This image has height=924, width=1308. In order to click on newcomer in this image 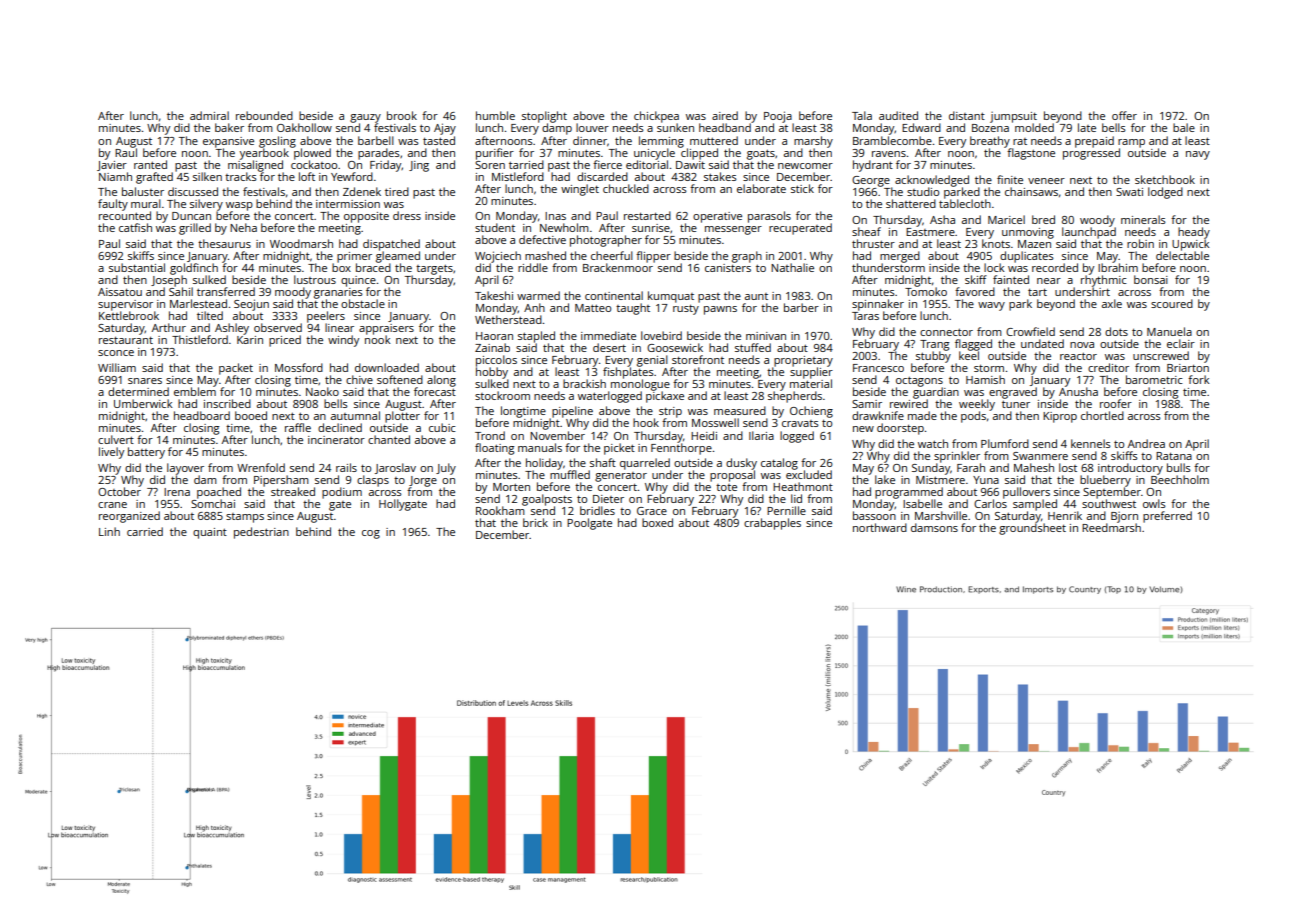, I will do `click(805, 166)`.
